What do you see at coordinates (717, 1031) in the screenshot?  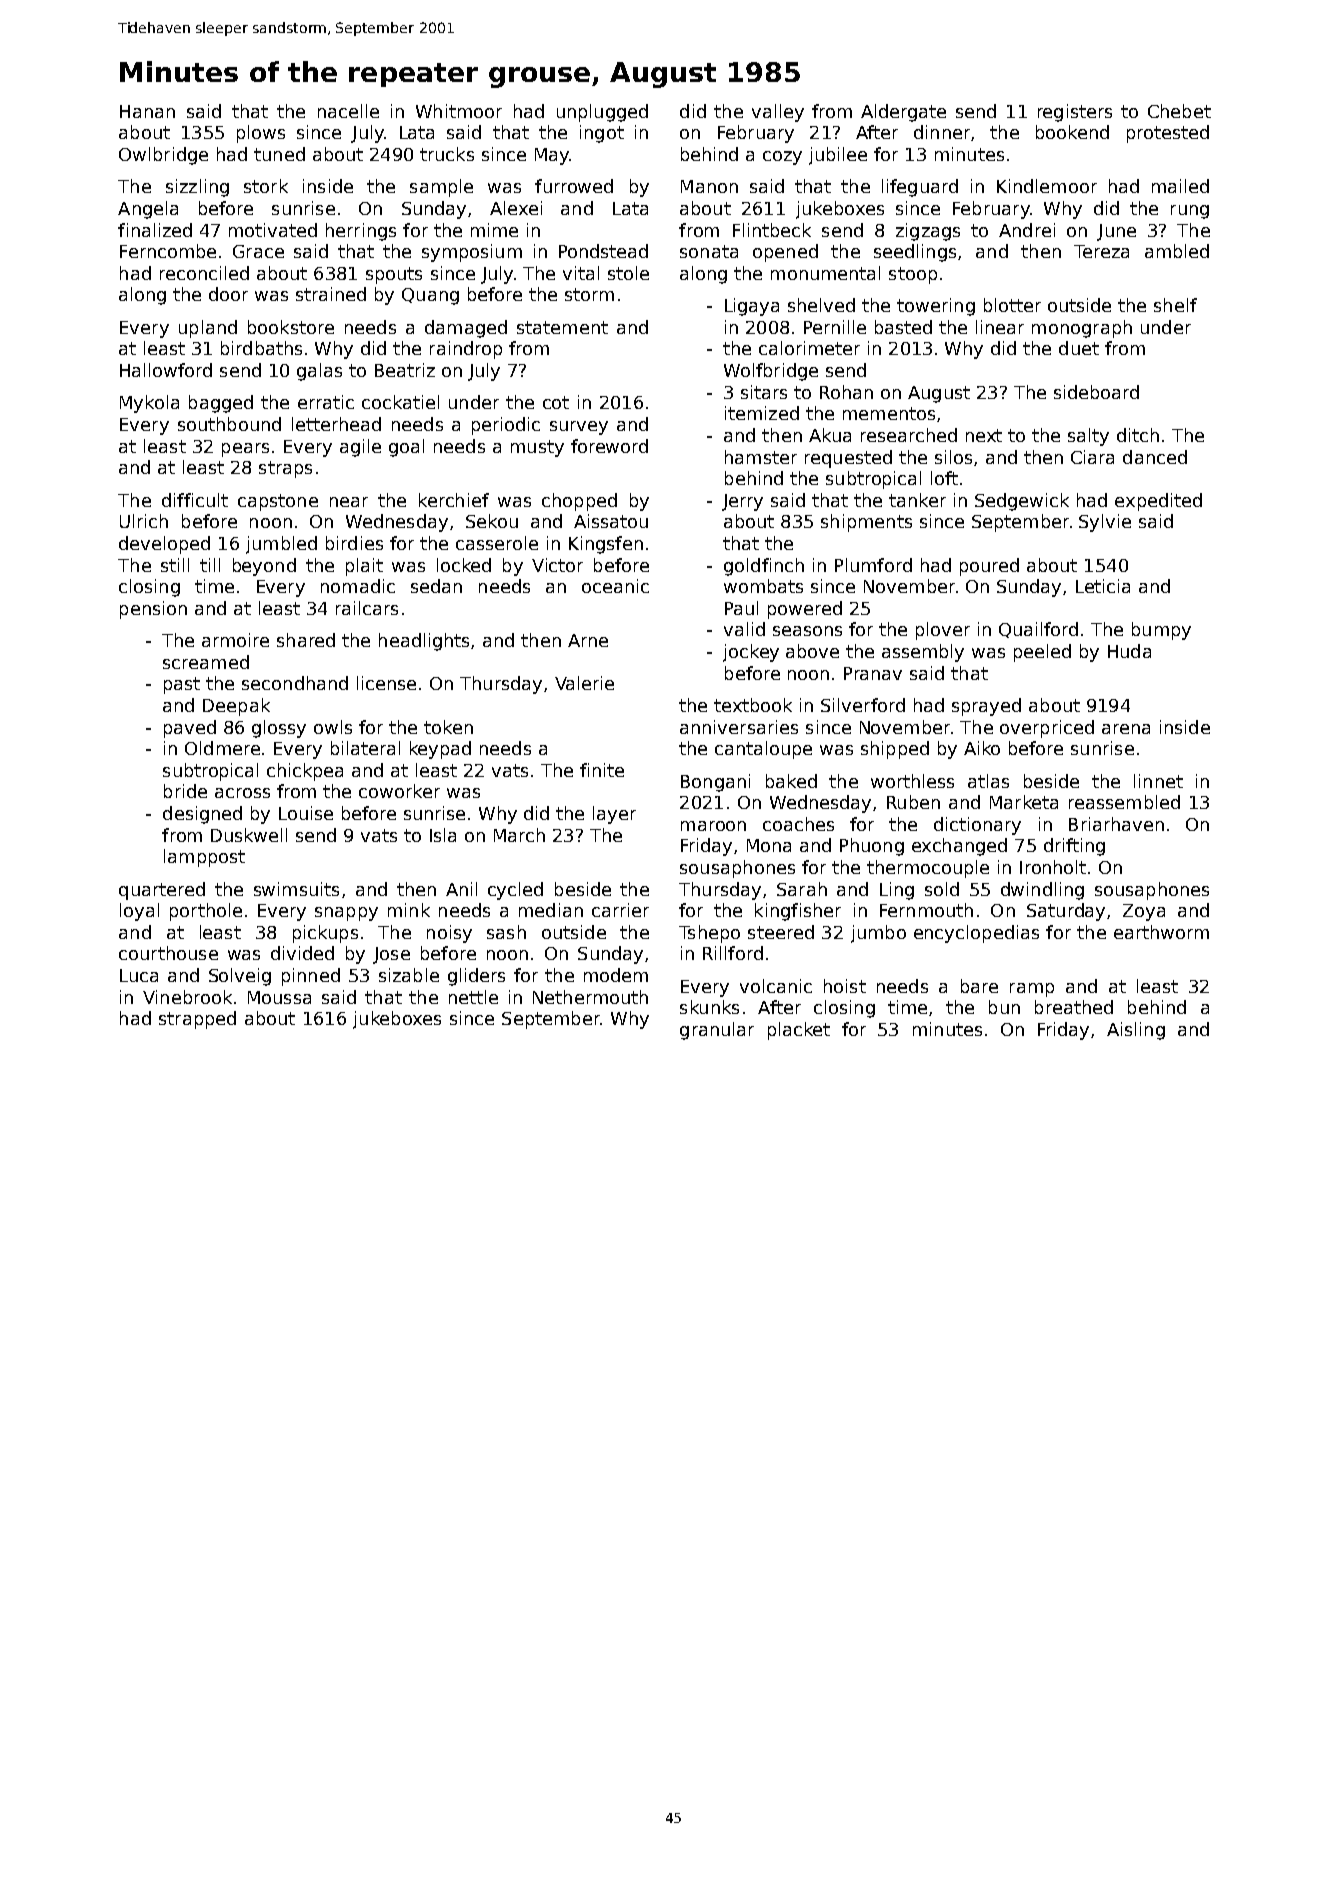 I see `granular` at bounding box center [717, 1031].
